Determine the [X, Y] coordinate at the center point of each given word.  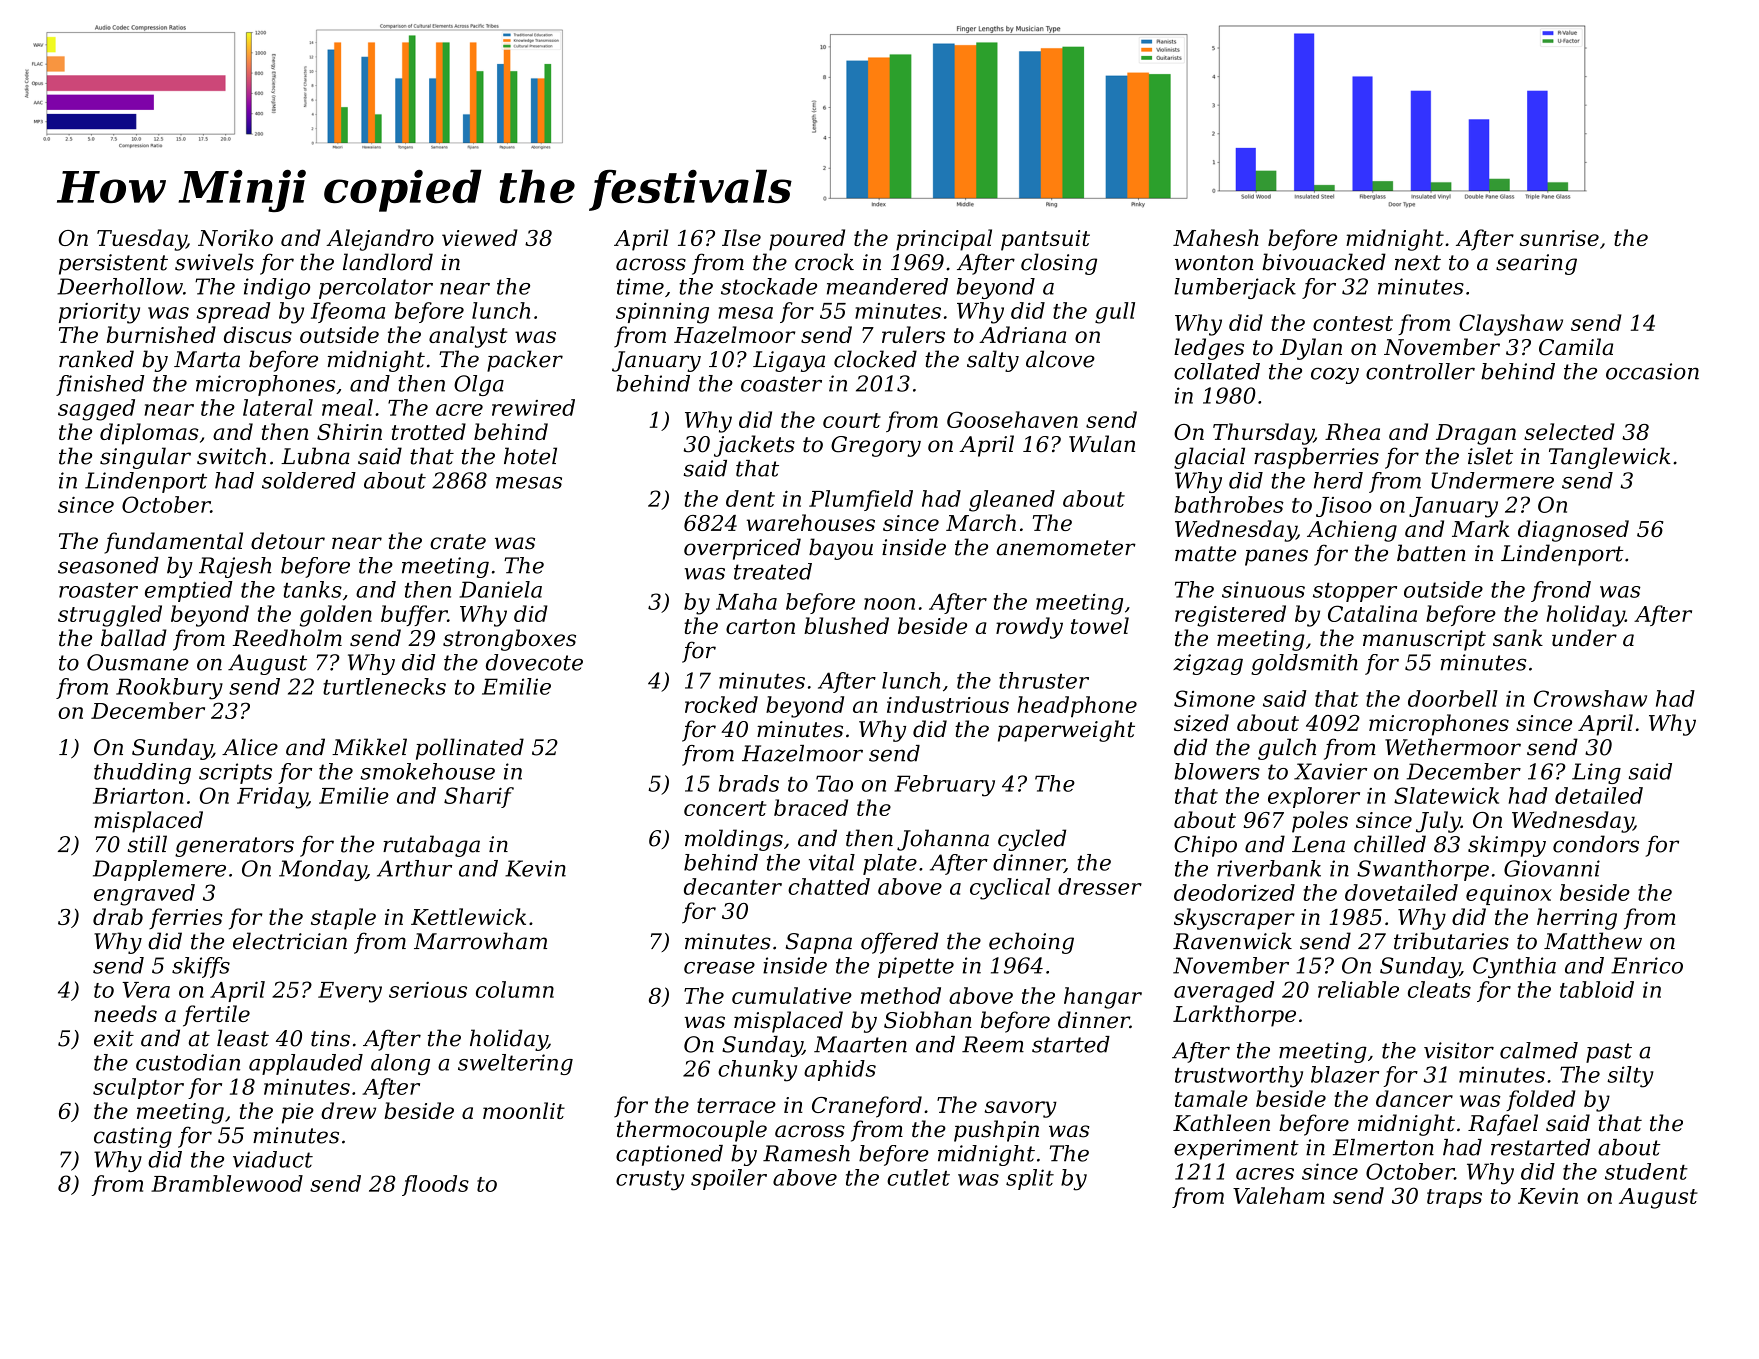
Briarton [138, 796]
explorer [1314, 797]
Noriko [235, 237]
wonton [1214, 263]
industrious [948, 704]
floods [435, 1185]
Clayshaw [1511, 325]
